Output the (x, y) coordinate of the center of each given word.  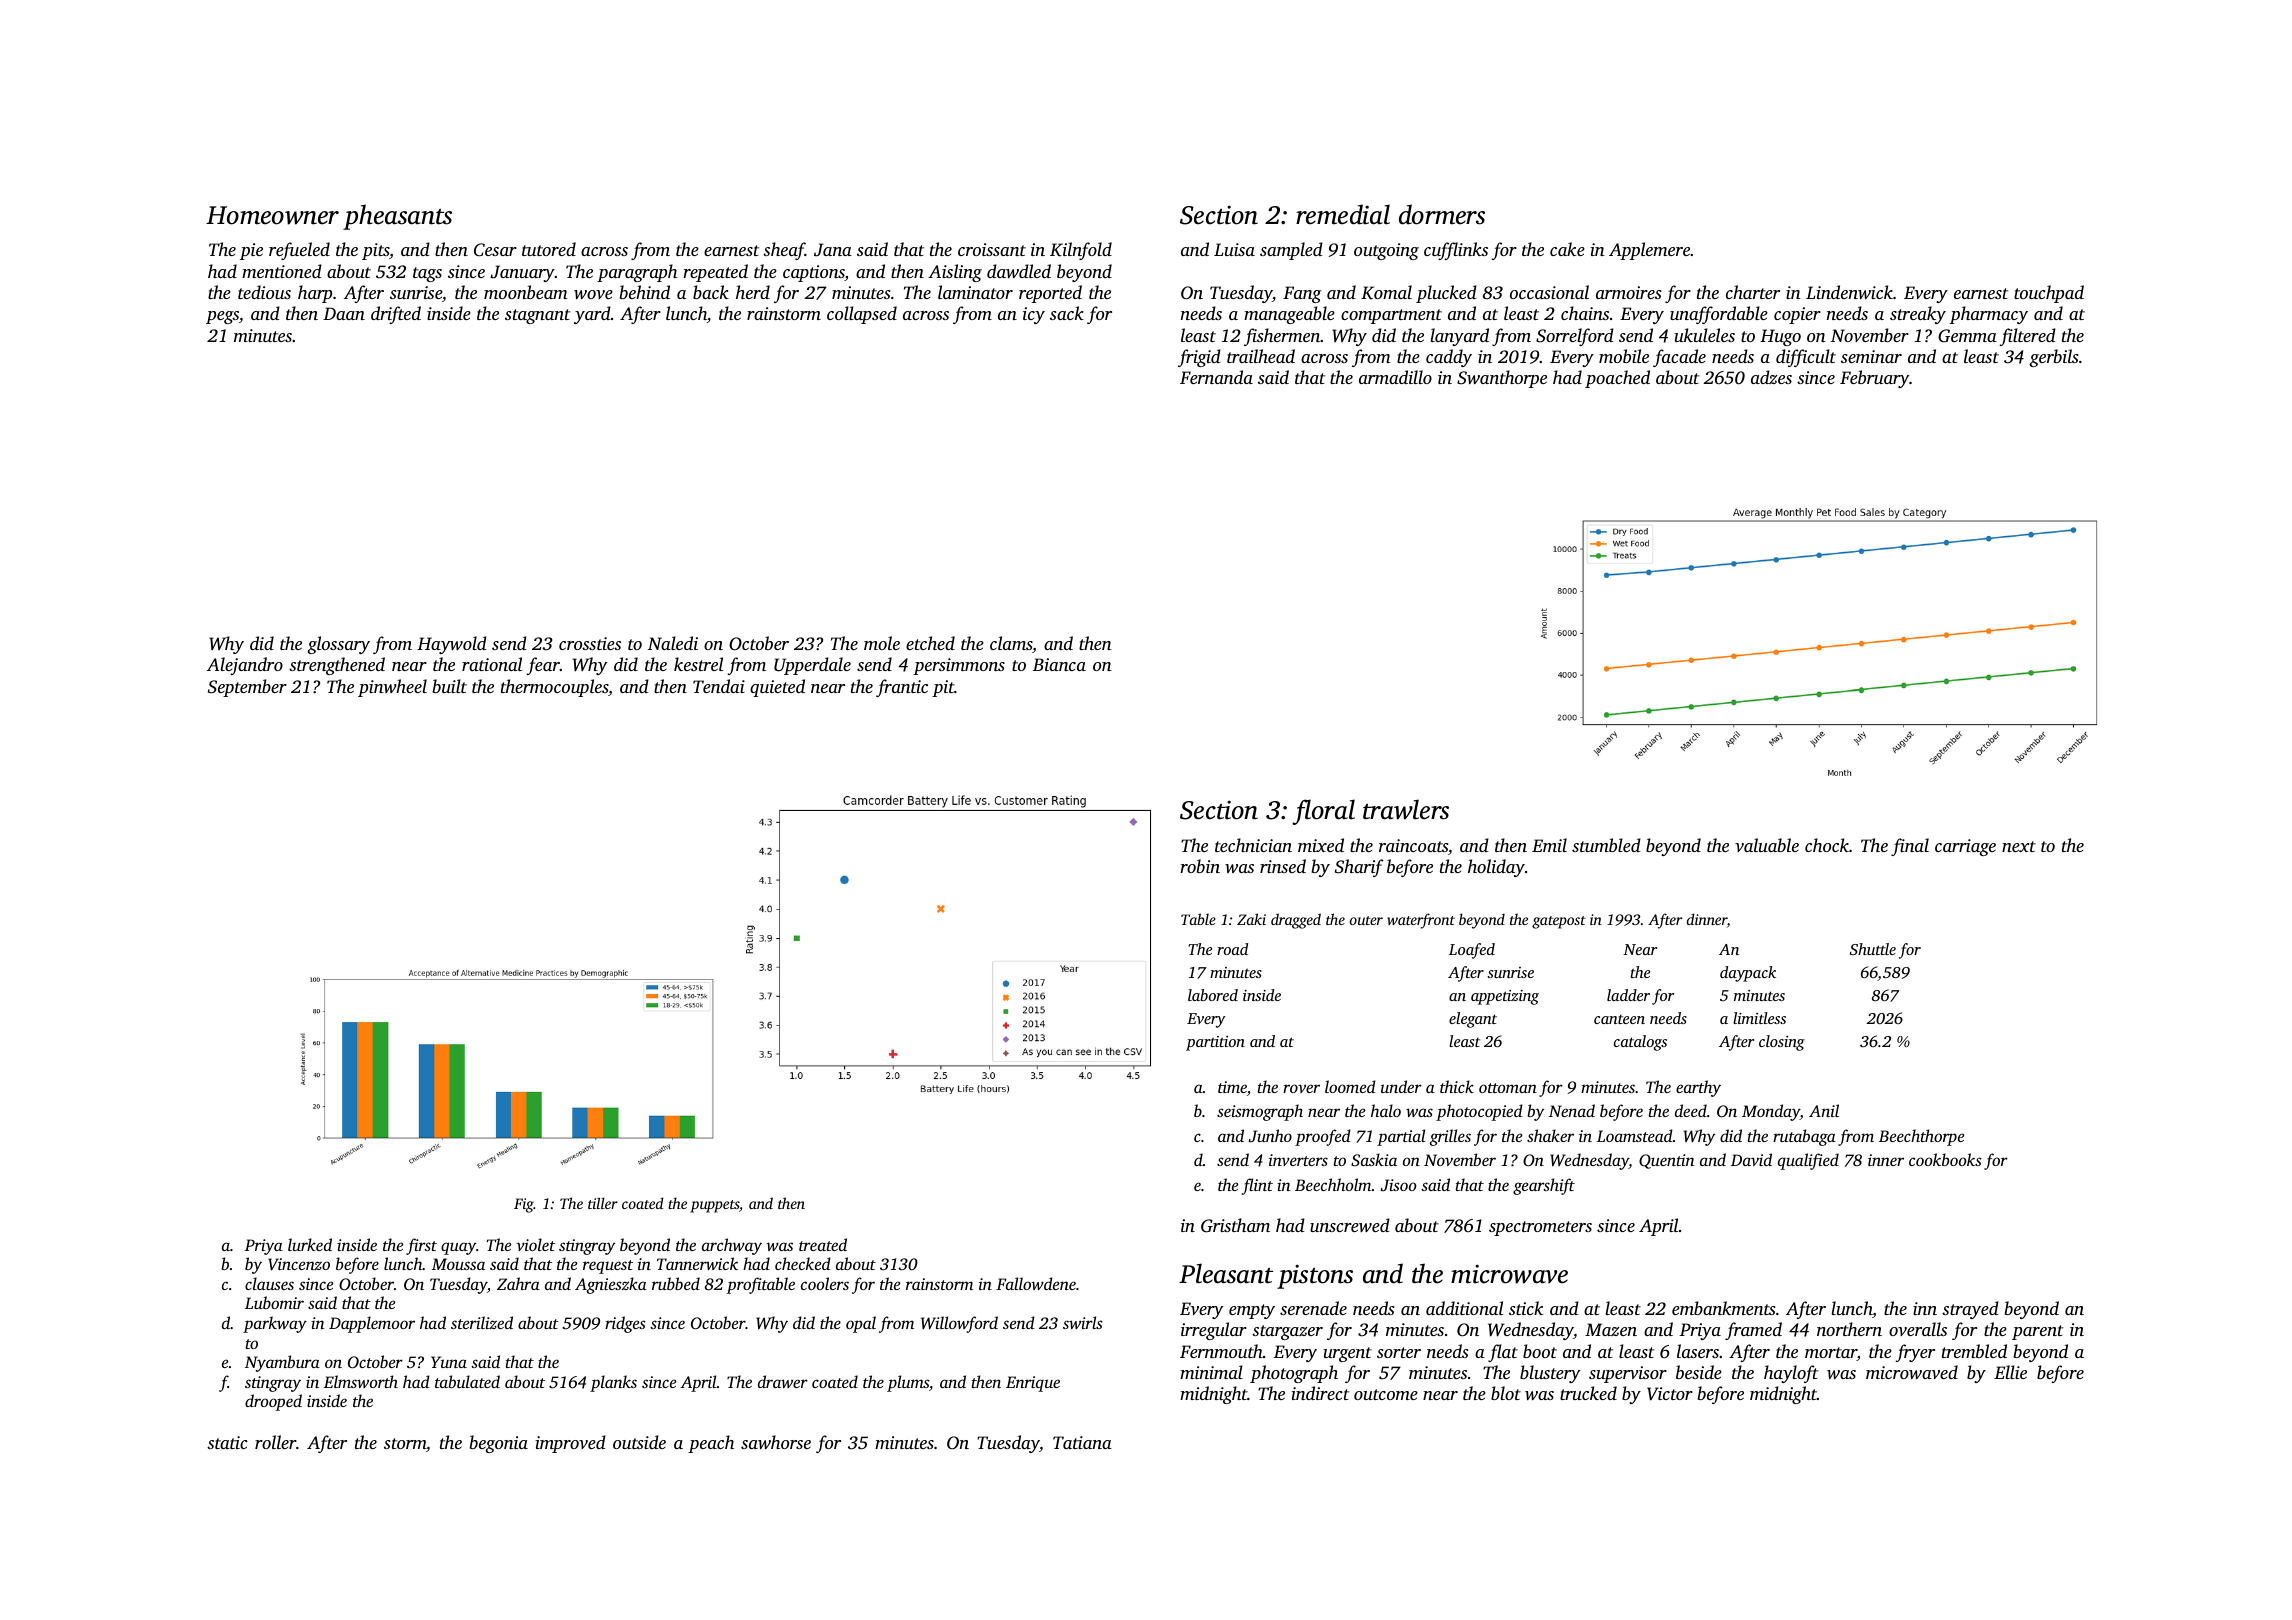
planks (613, 1383)
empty (1252, 1311)
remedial (1343, 214)
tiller (603, 1203)
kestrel (698, 664)
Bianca (1059, 664)
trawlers (1406, 809)
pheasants (397, 217)
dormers (1442, 214)
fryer (1915, 1353)
